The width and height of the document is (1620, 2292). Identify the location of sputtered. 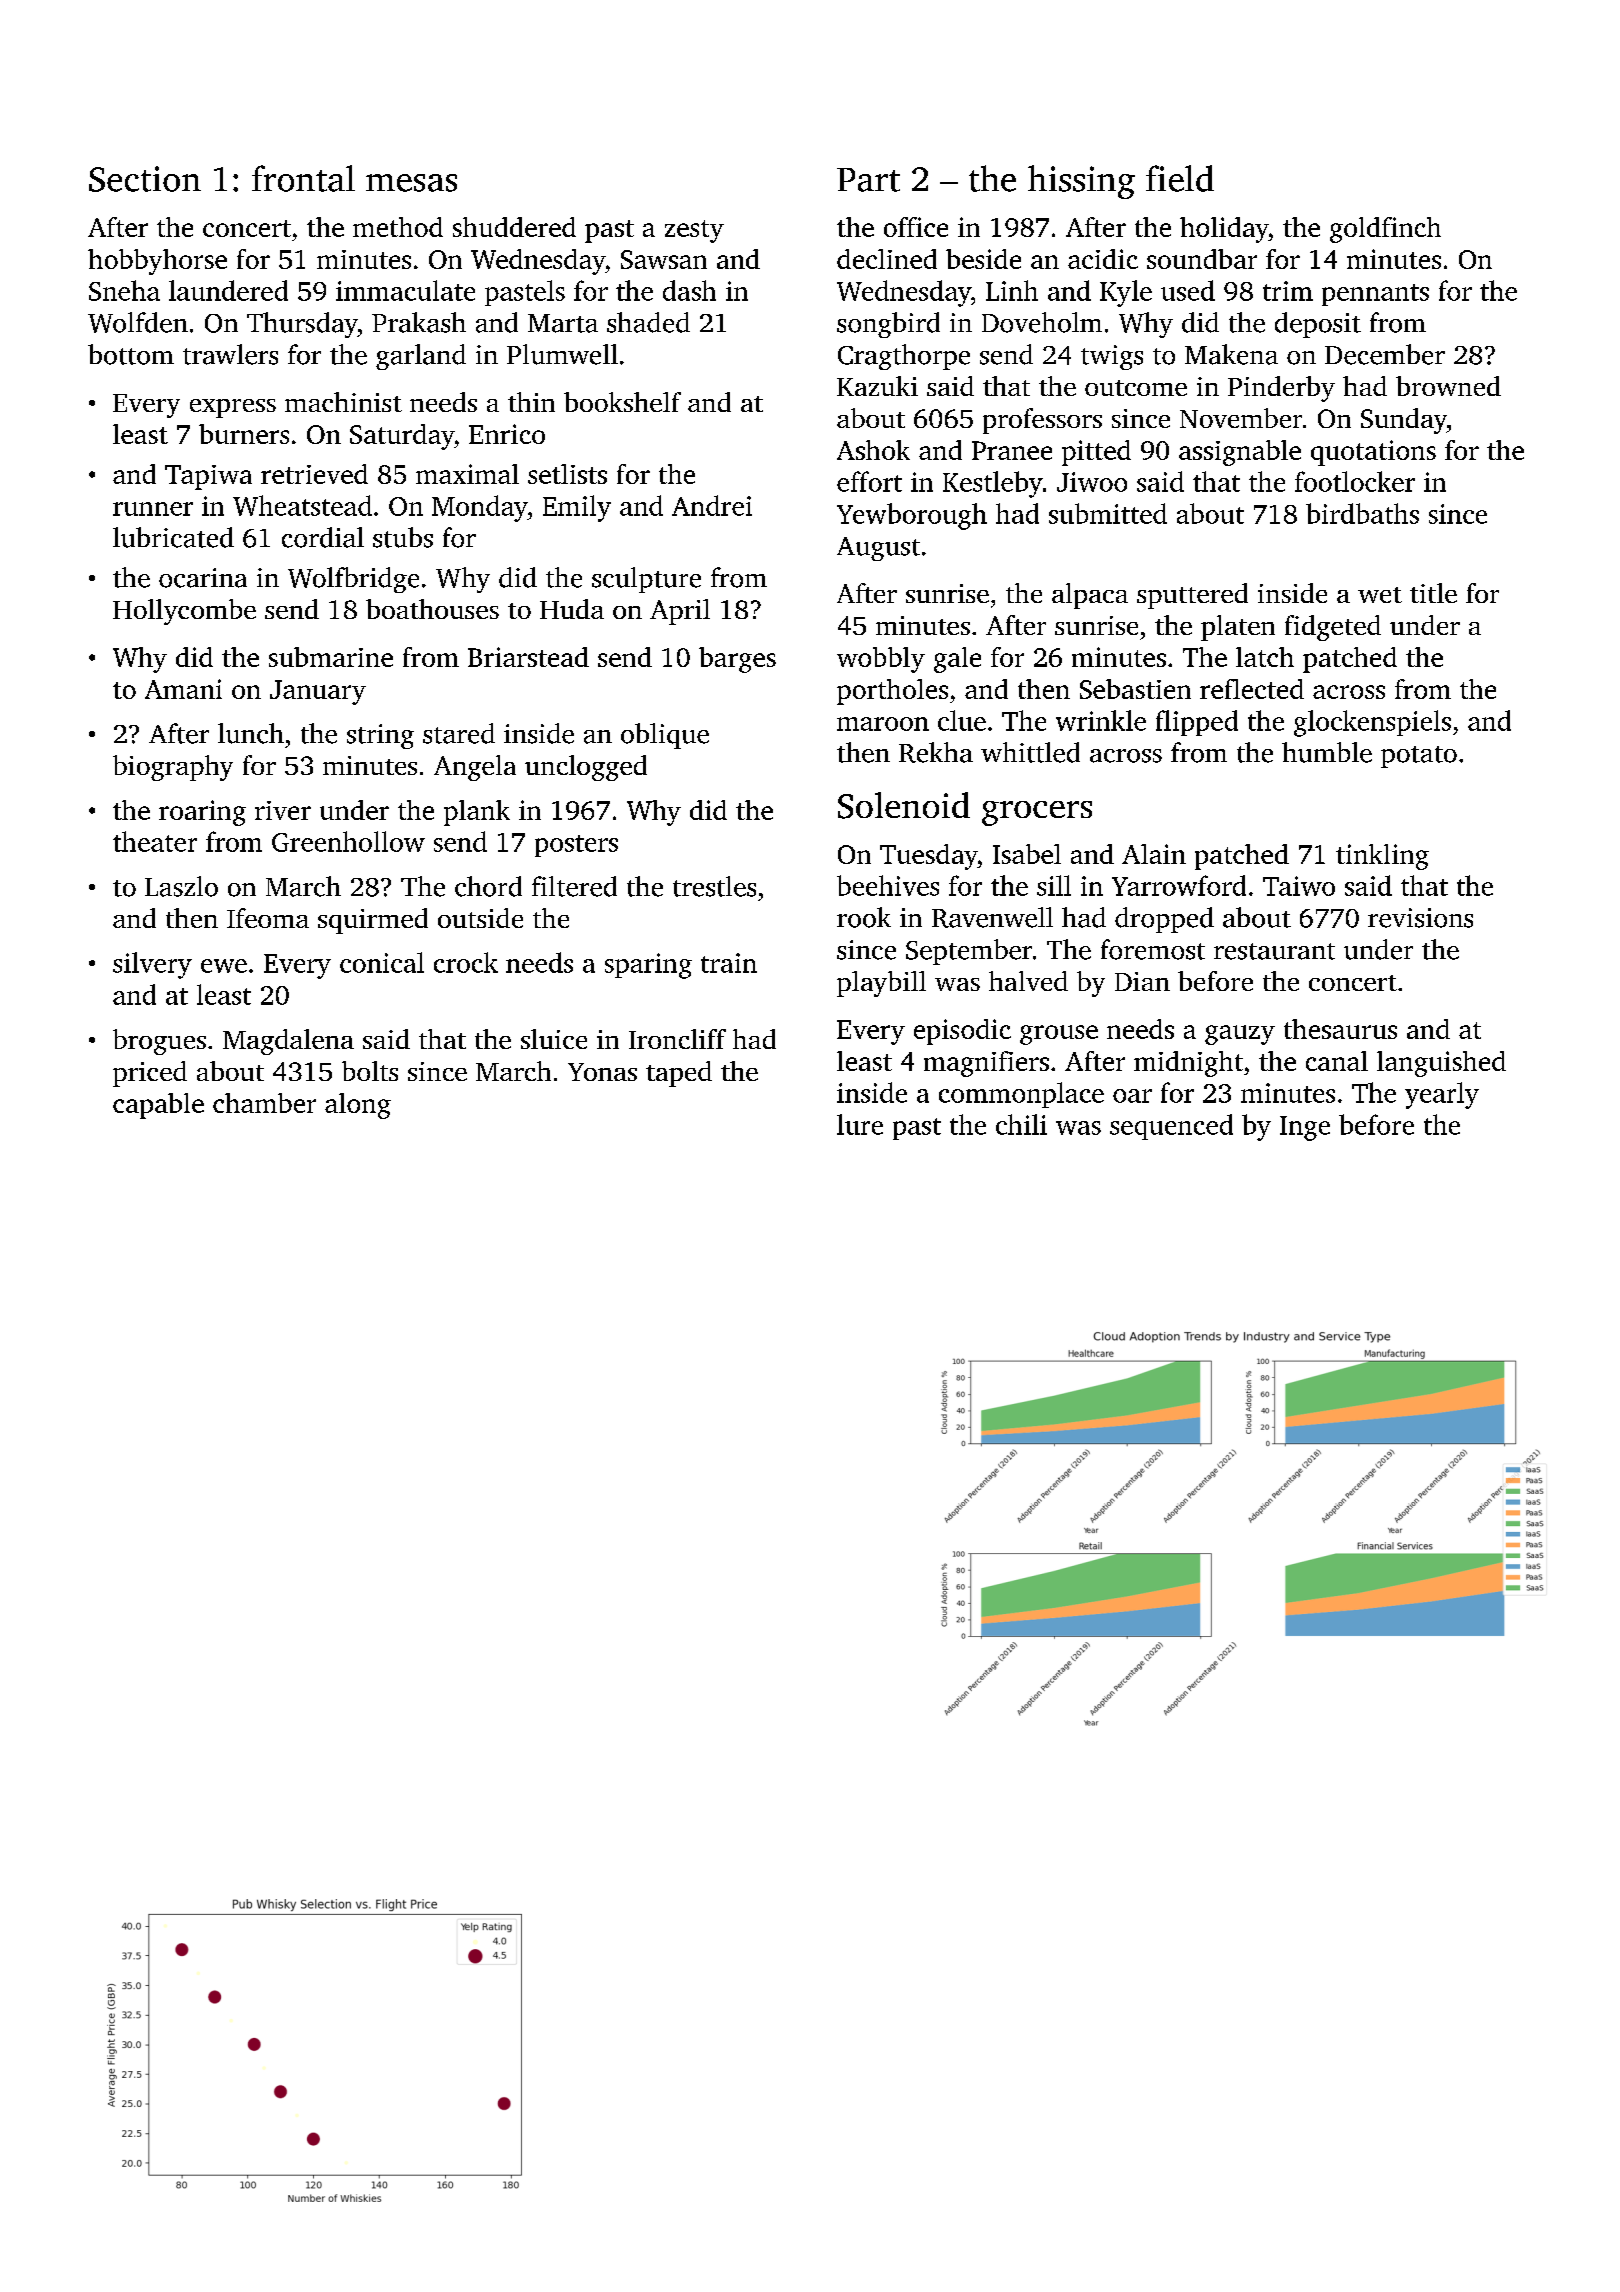
(1192, 596).
